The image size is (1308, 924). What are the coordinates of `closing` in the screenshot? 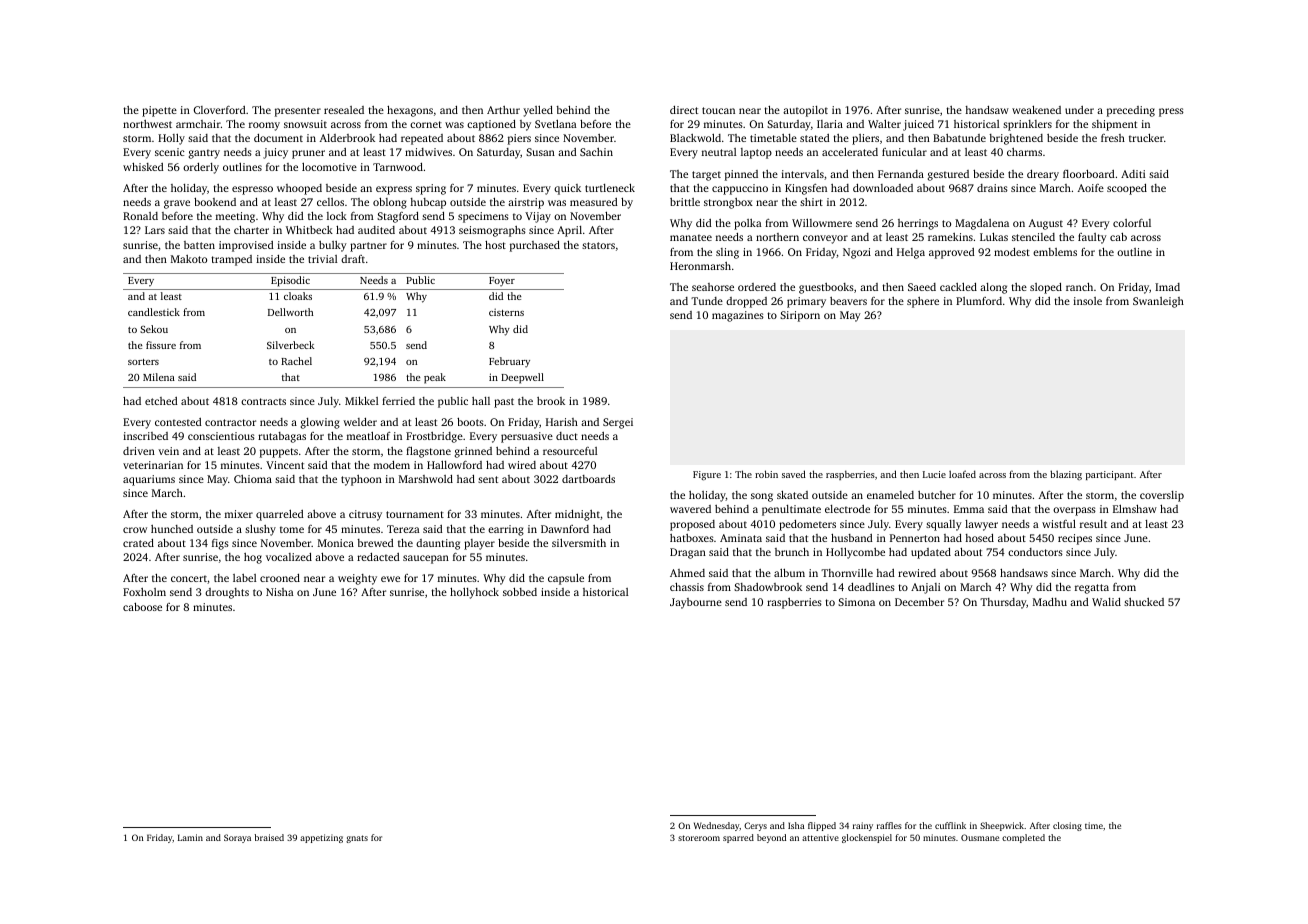 It's located at (1067, 826).
